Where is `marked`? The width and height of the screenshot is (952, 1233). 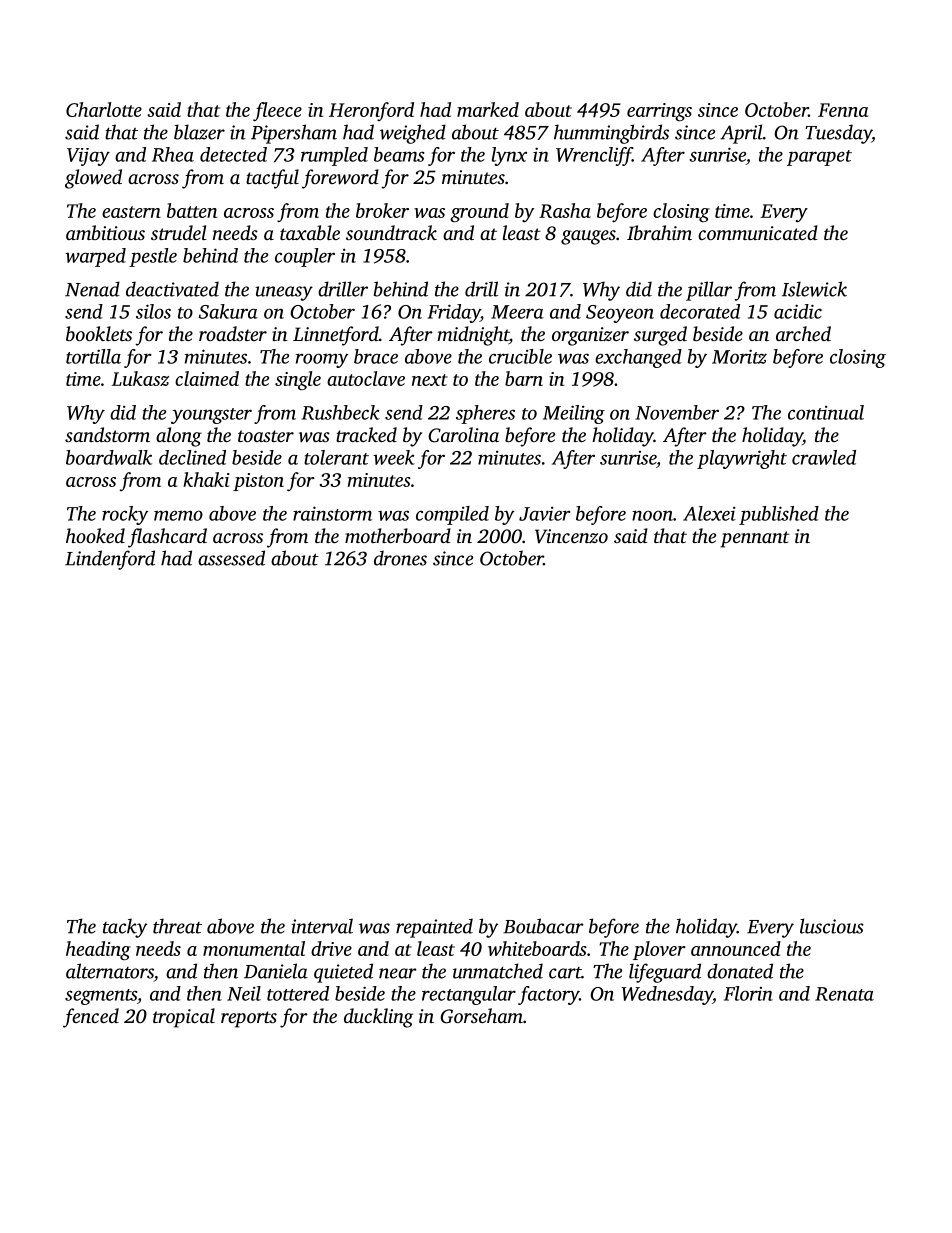 marked is located at coordinates (488, 109).
